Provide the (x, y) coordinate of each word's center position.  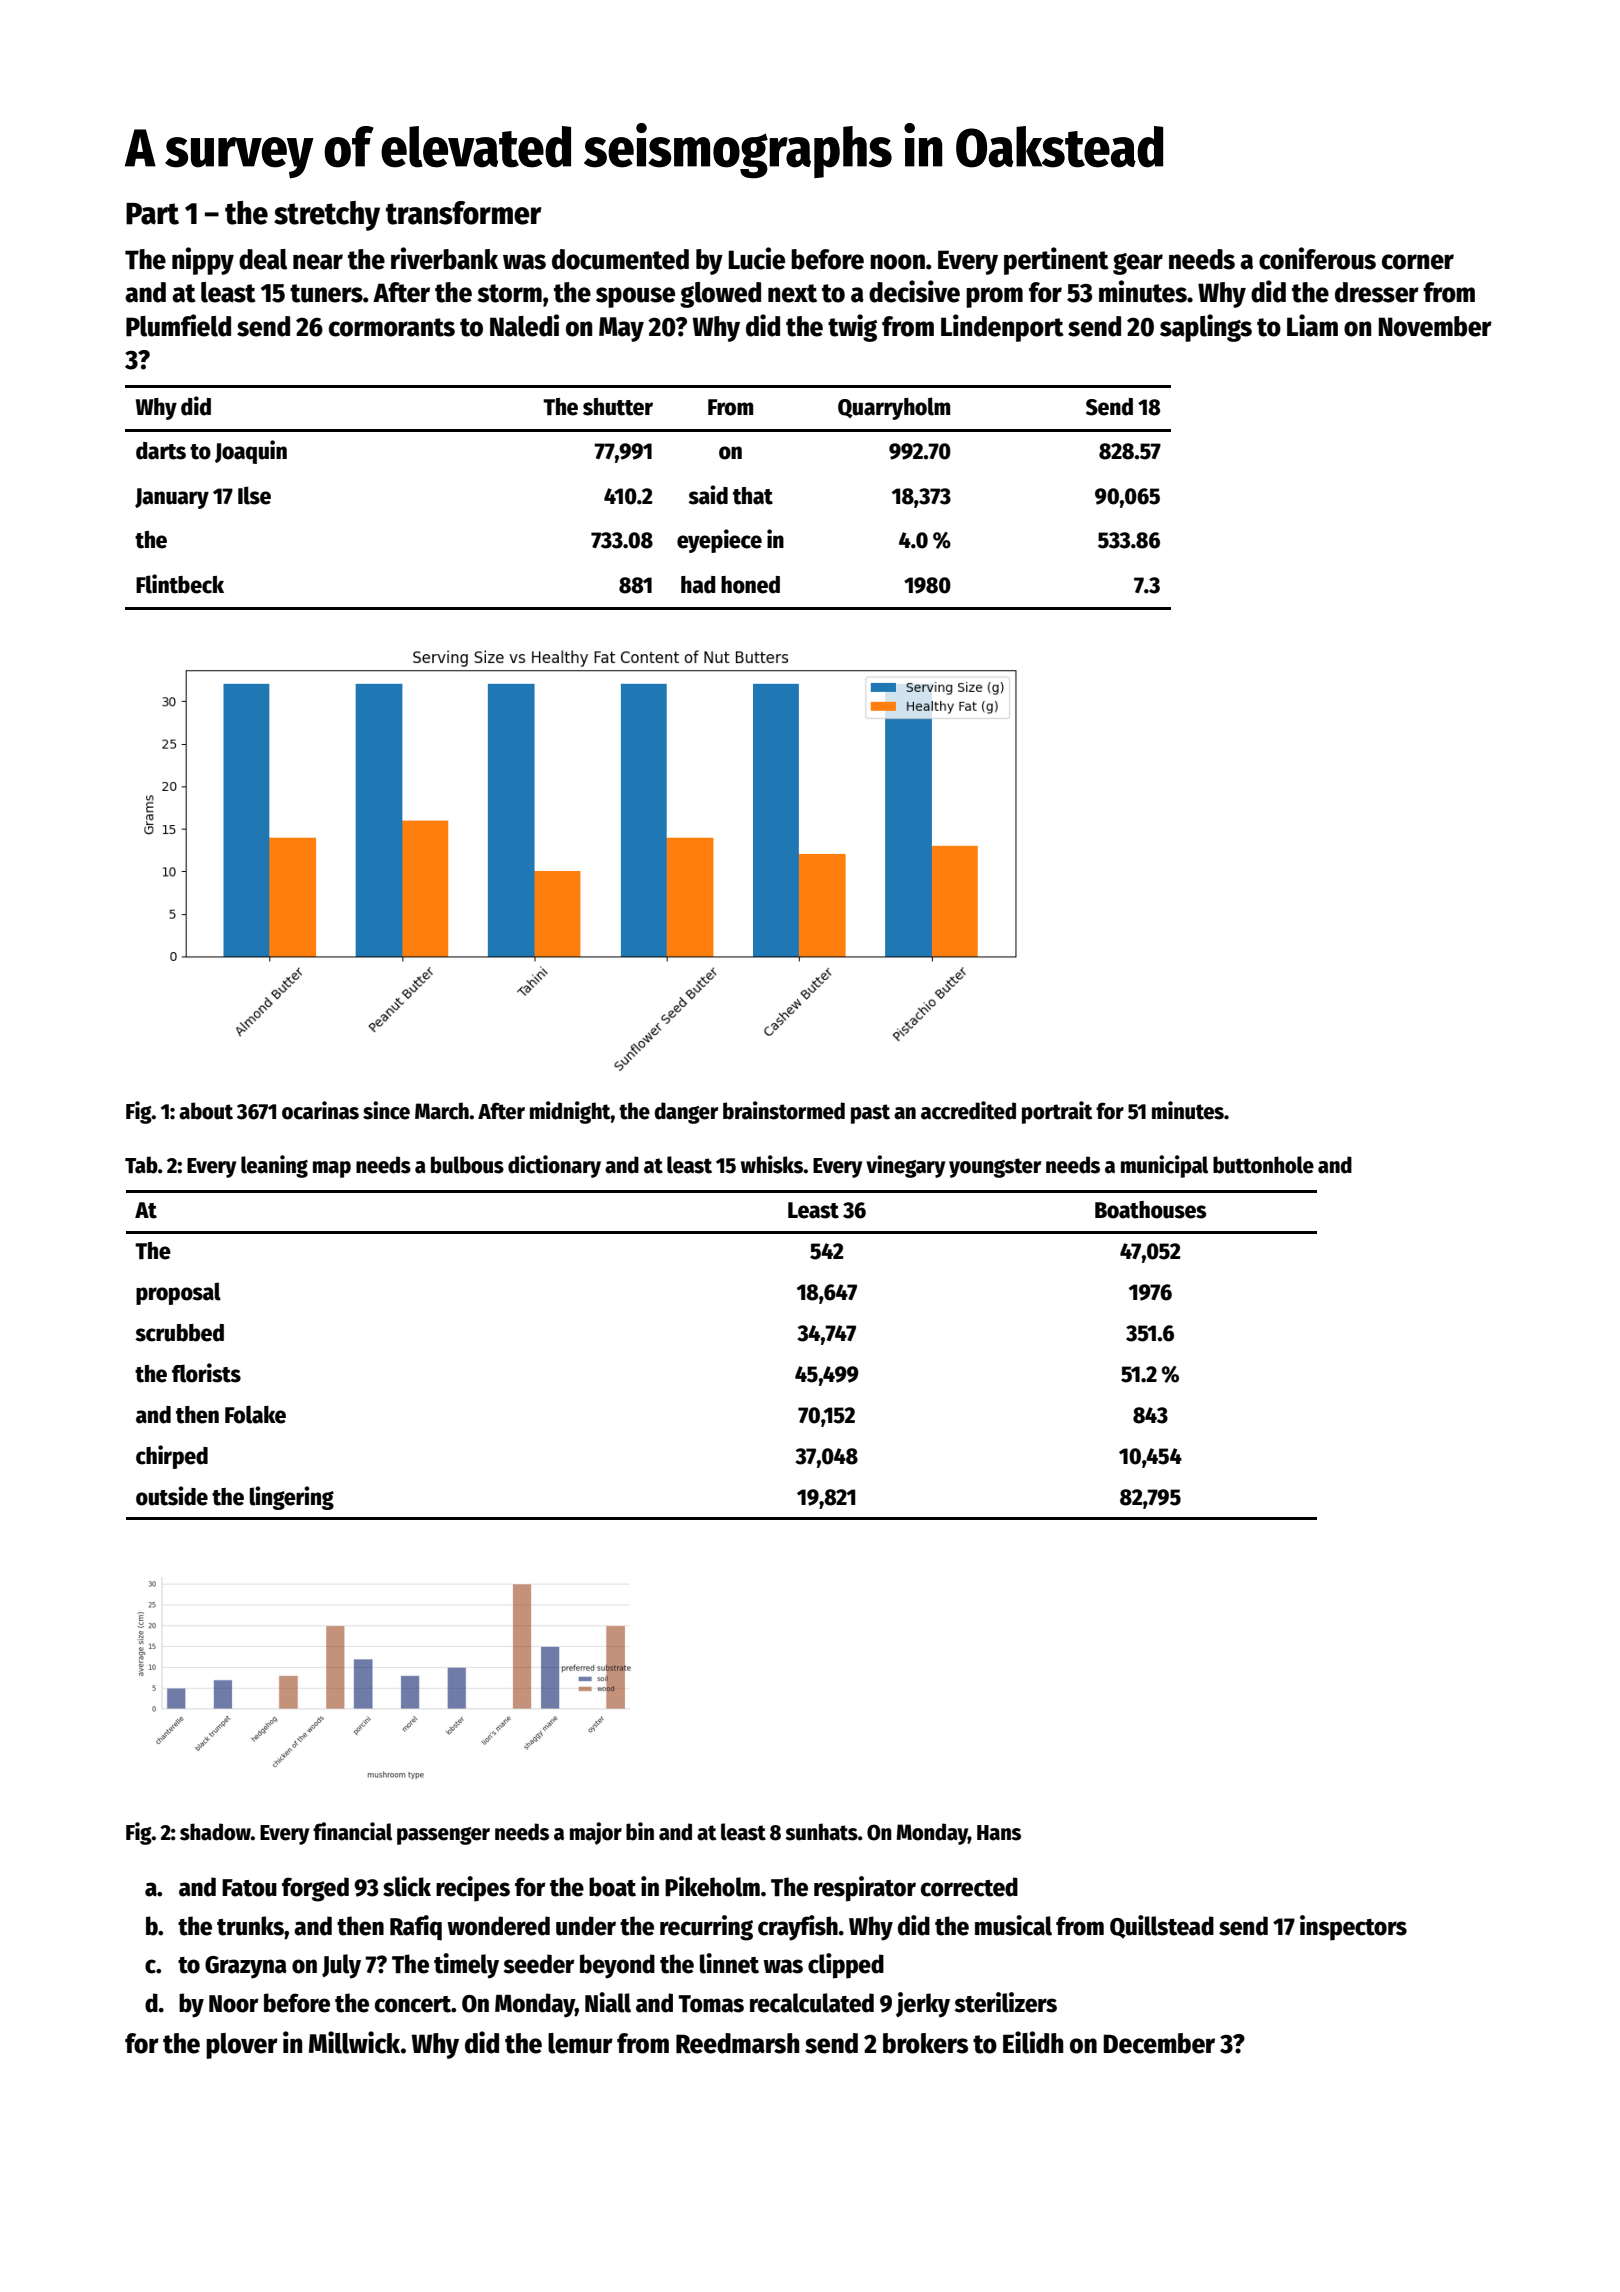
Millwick (354, 2042)
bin (640, 1831)
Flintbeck (180, 584)
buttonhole (1263, 1165)
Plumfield (178, 325)
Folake (255, 1414)
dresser (1377, 292)
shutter (618, 407)
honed (750, 585)
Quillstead (1162, 1927)
